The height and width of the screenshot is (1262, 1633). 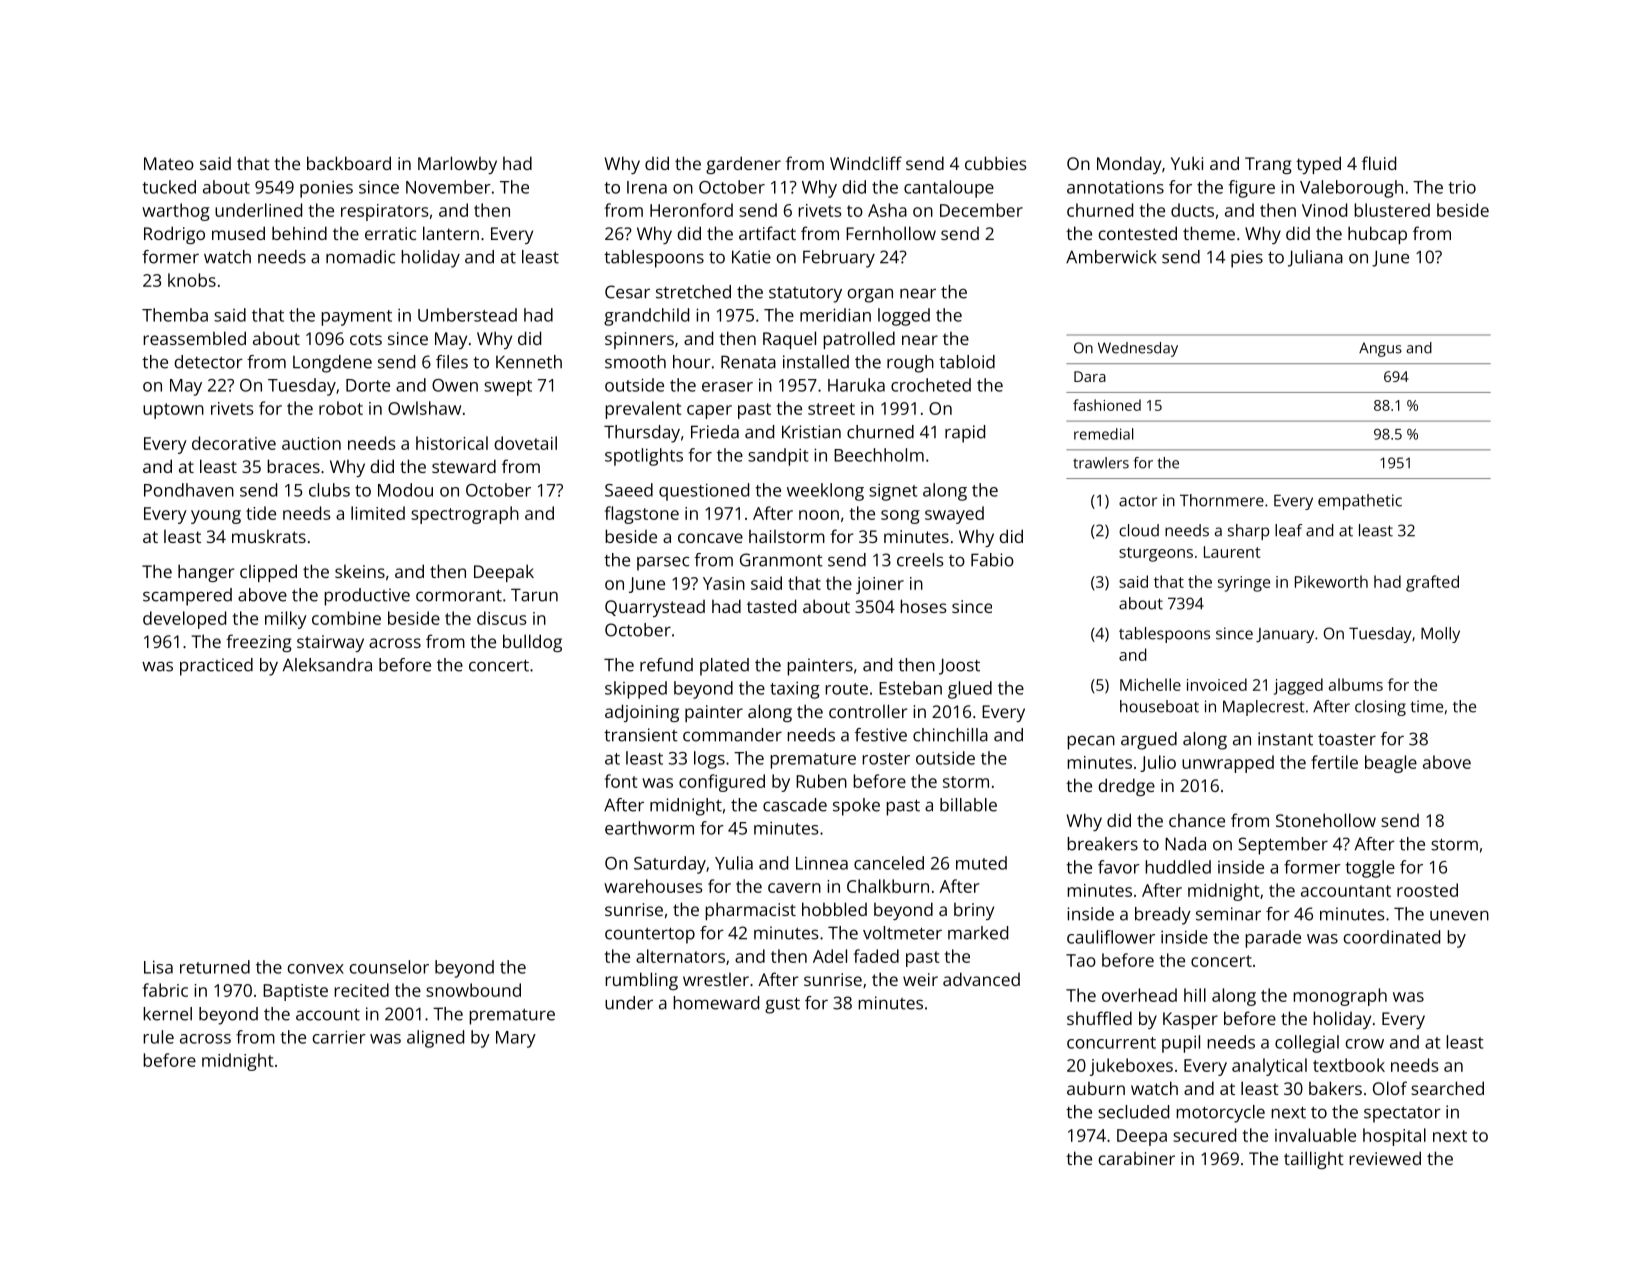 I want to click on beagle, so click(x=1391, y=764).
